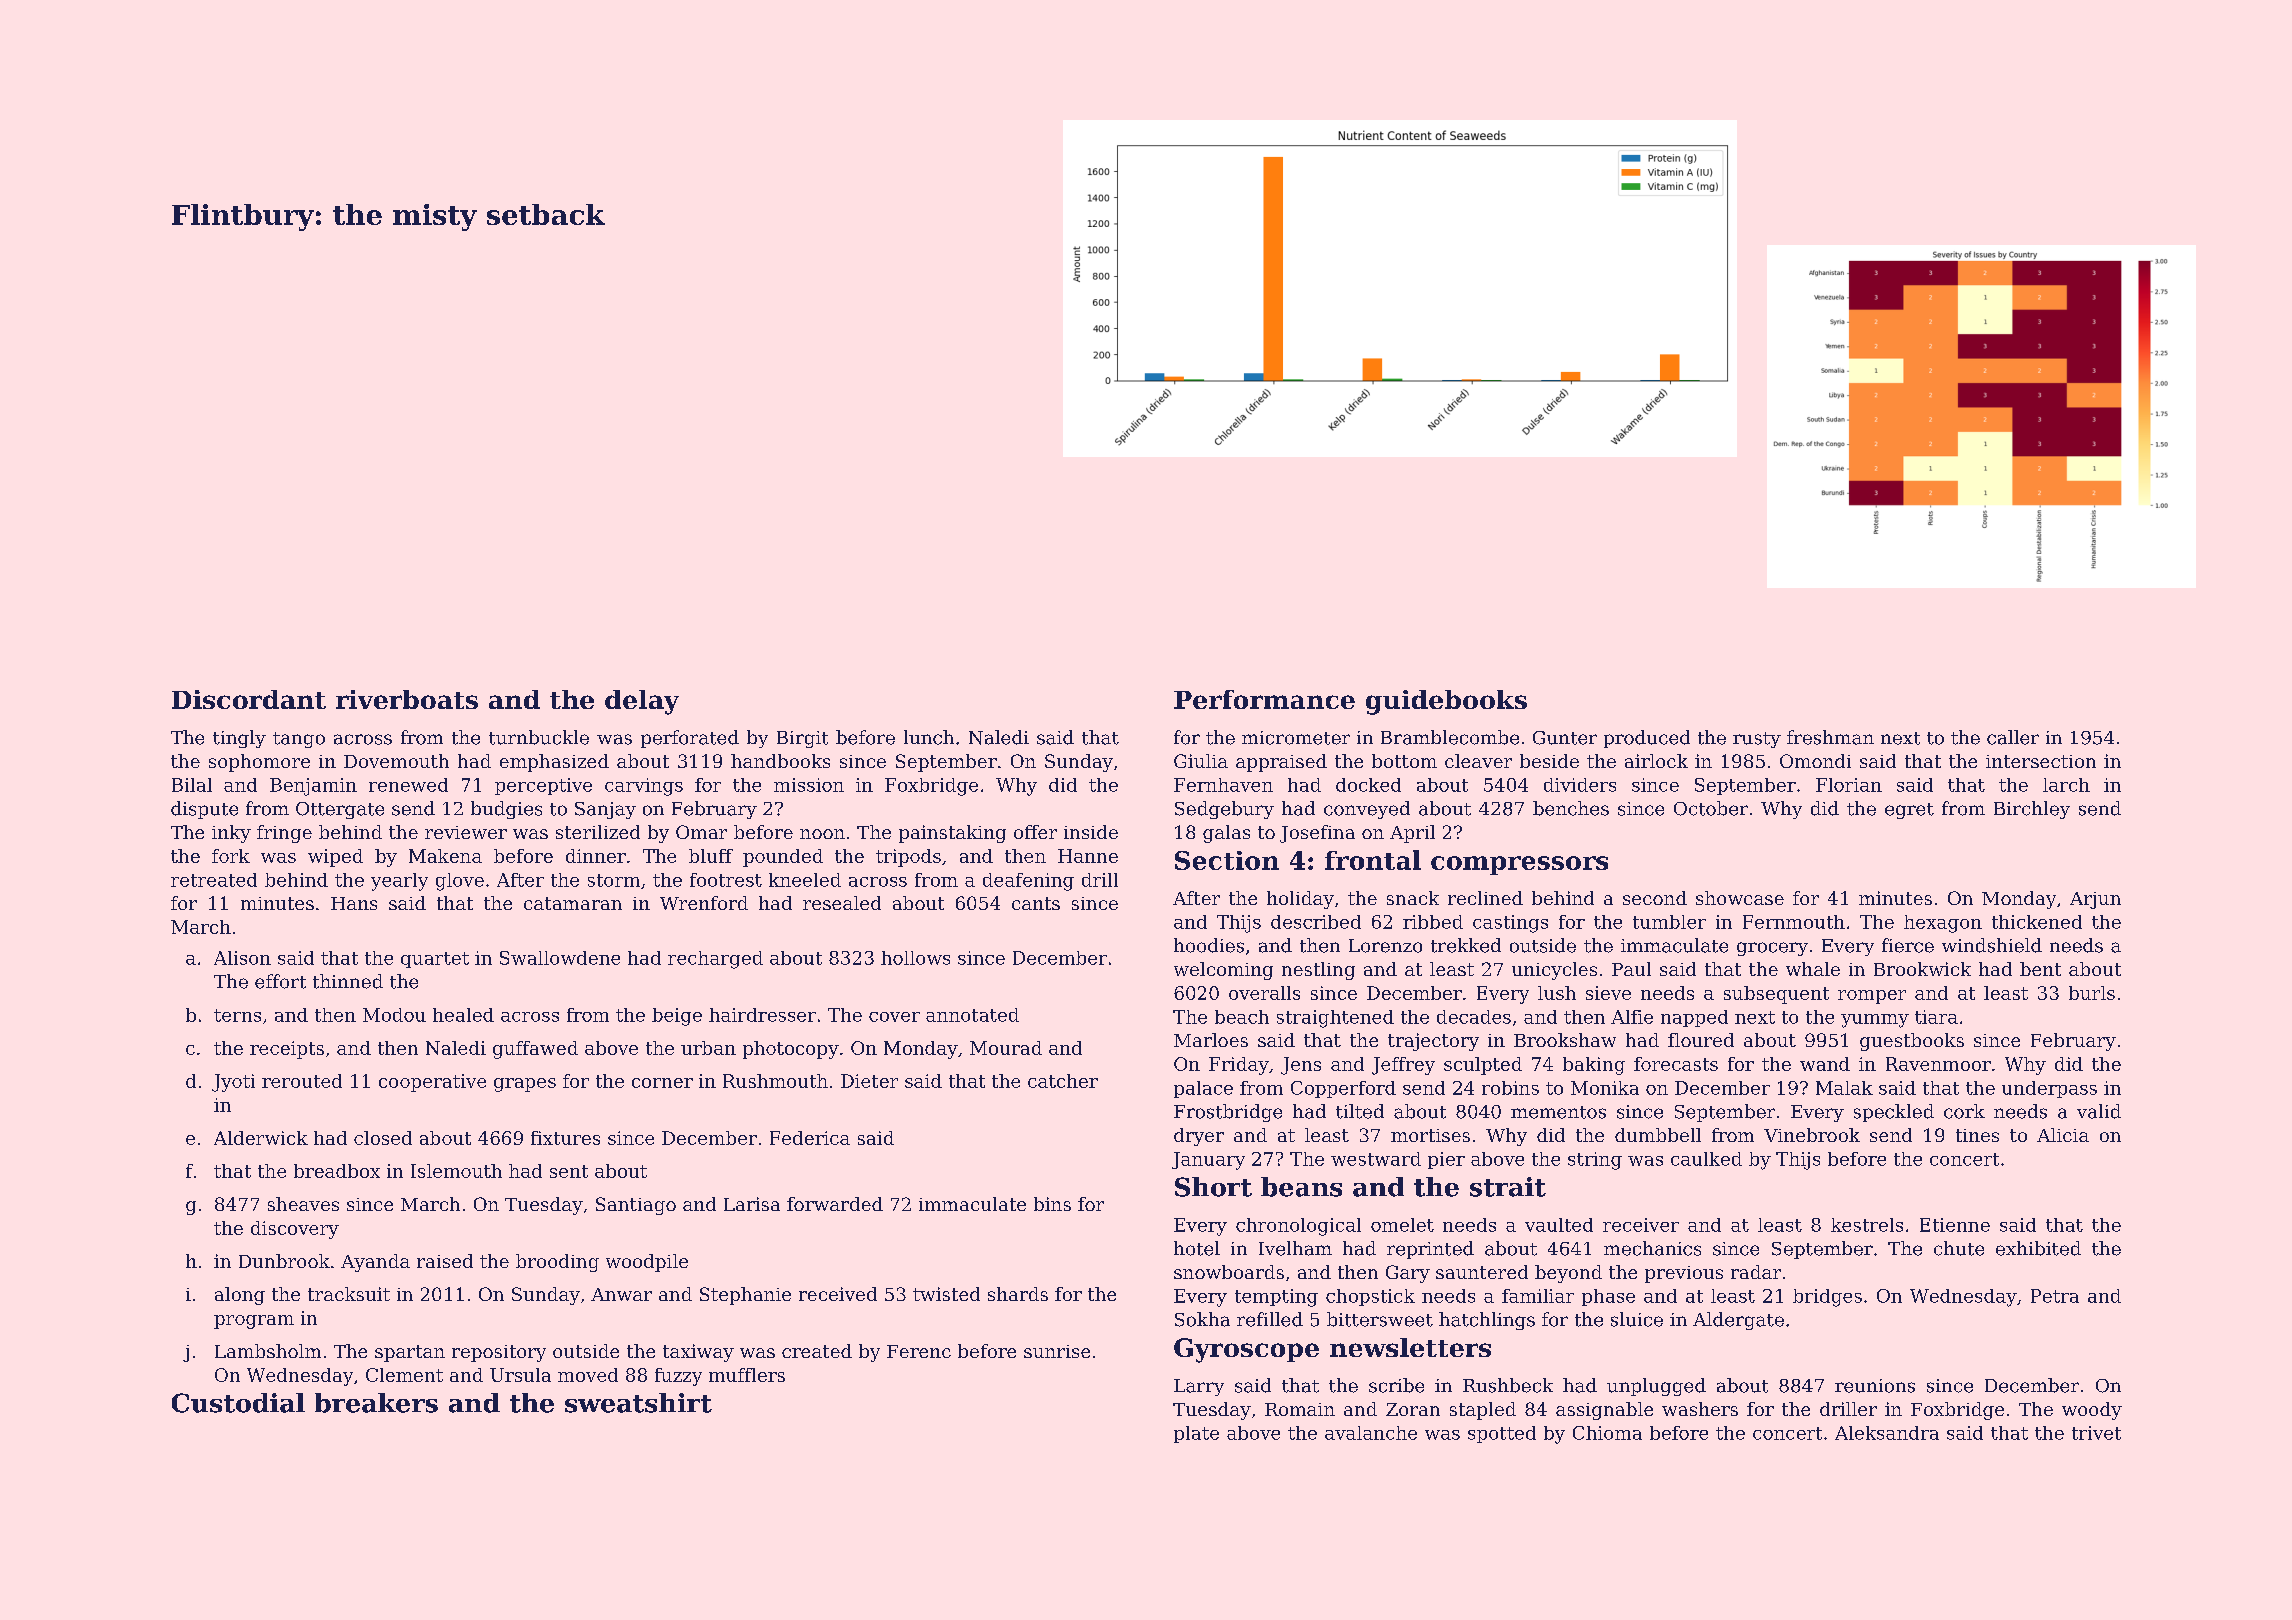 Image resolution: width=2292 pixels, height=1620 pixels. What do you see at coordinates (2040, 969) in the page?
I see `bent` at bounding box center [2040, 969].
